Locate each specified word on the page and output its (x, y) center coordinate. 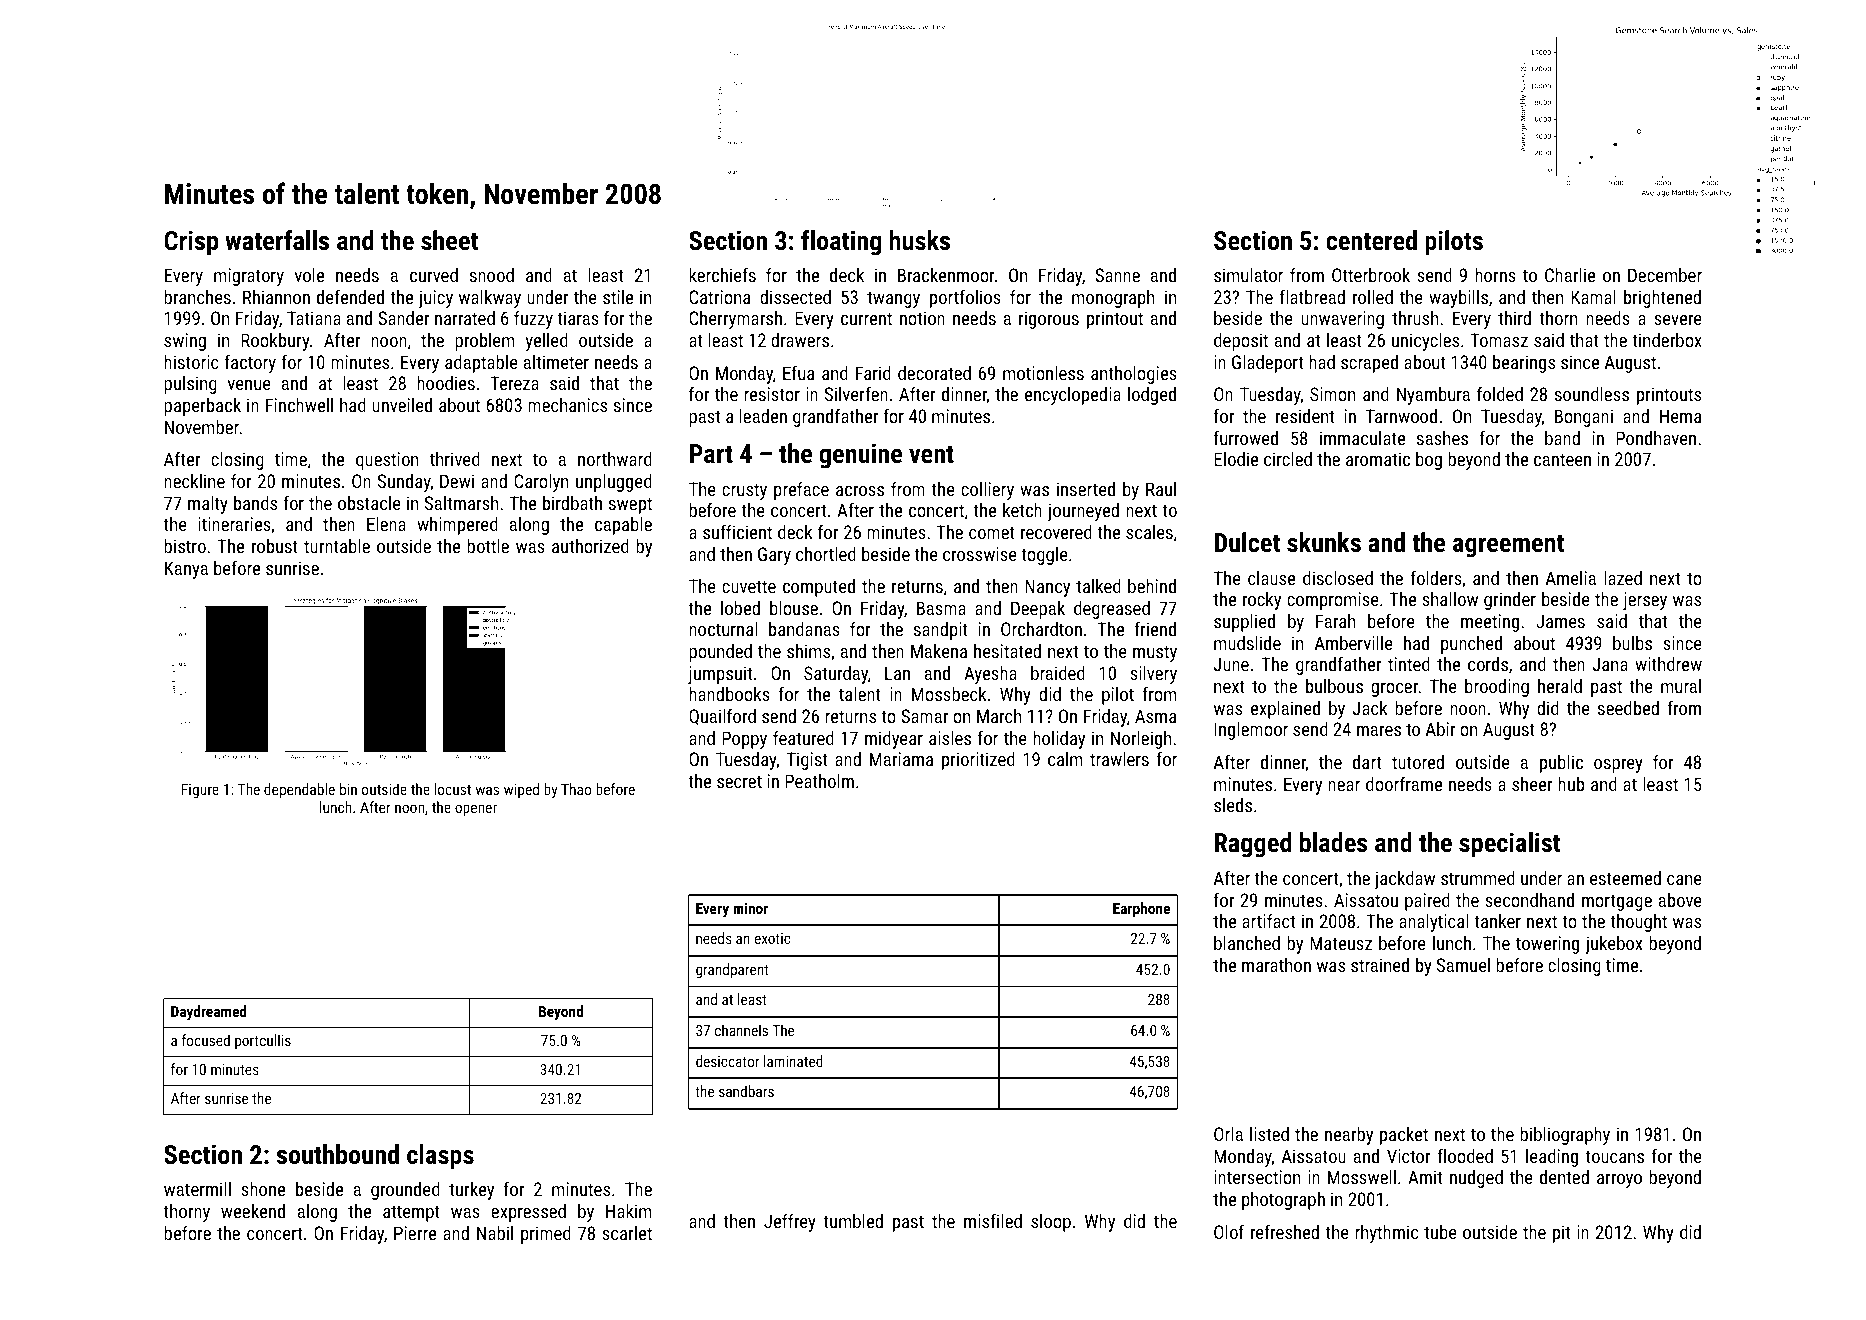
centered (1371, 240)
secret (739, 781)
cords (1488, 664)
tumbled (853, 1221)
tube (1440, 1232)
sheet (449, 240)
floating (841, 243)
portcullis (263, 1041)
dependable (299, 790)
